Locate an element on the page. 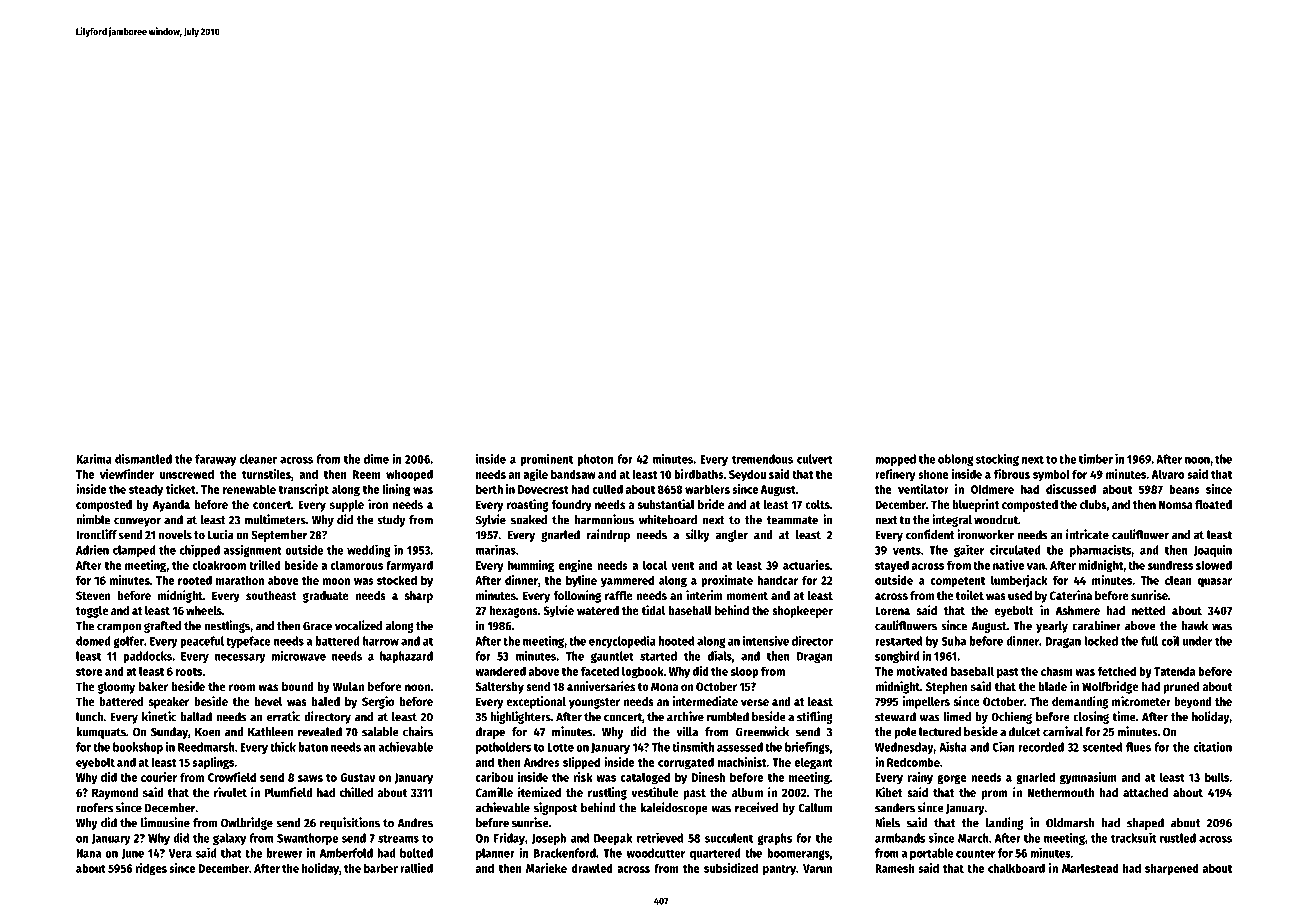  risk is located at coordinates (583, 777).
